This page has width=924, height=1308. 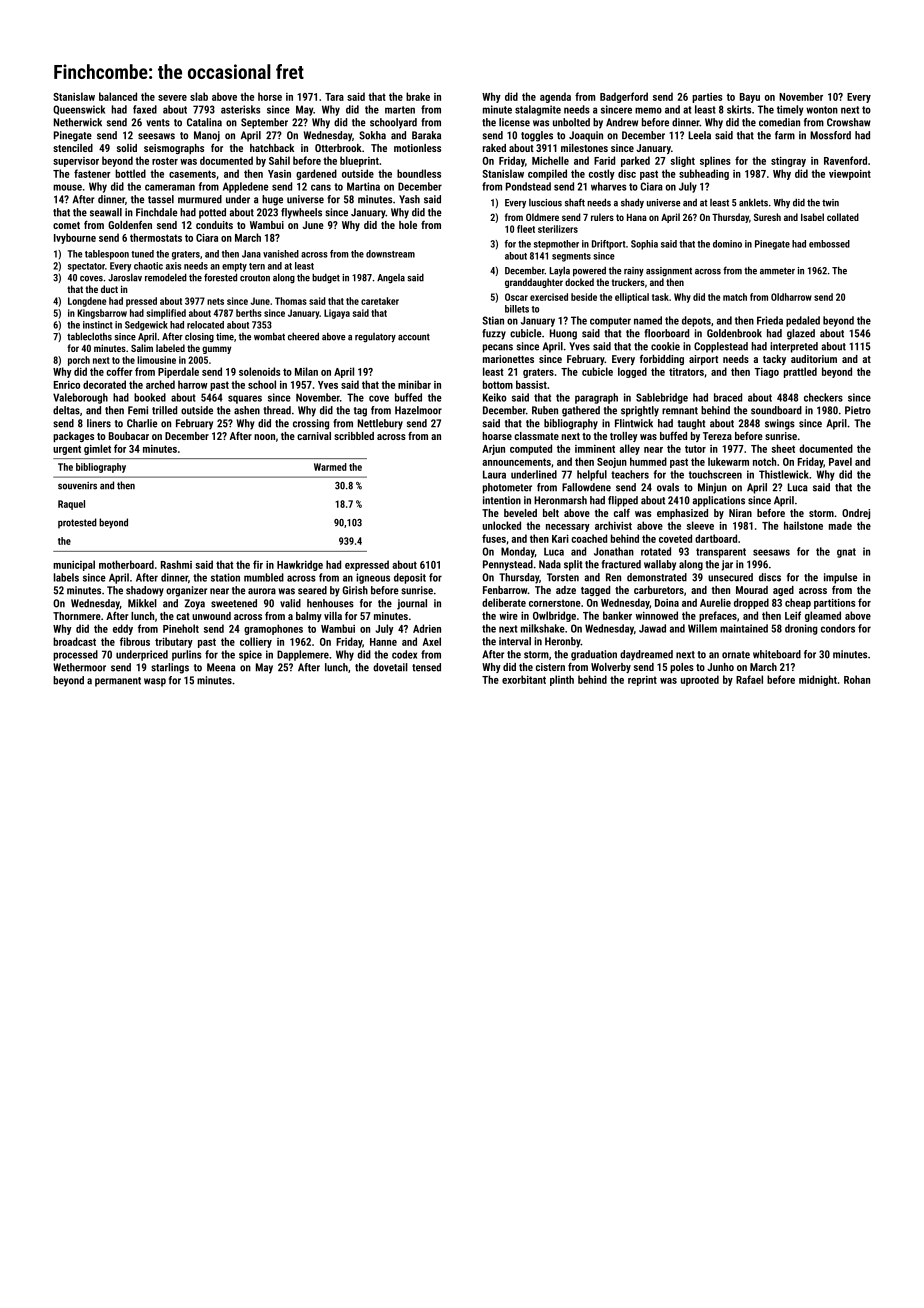 What do you see at coordinates (563, 642) in the page?
I see `Heronby` at bounding box center [563, 642].
